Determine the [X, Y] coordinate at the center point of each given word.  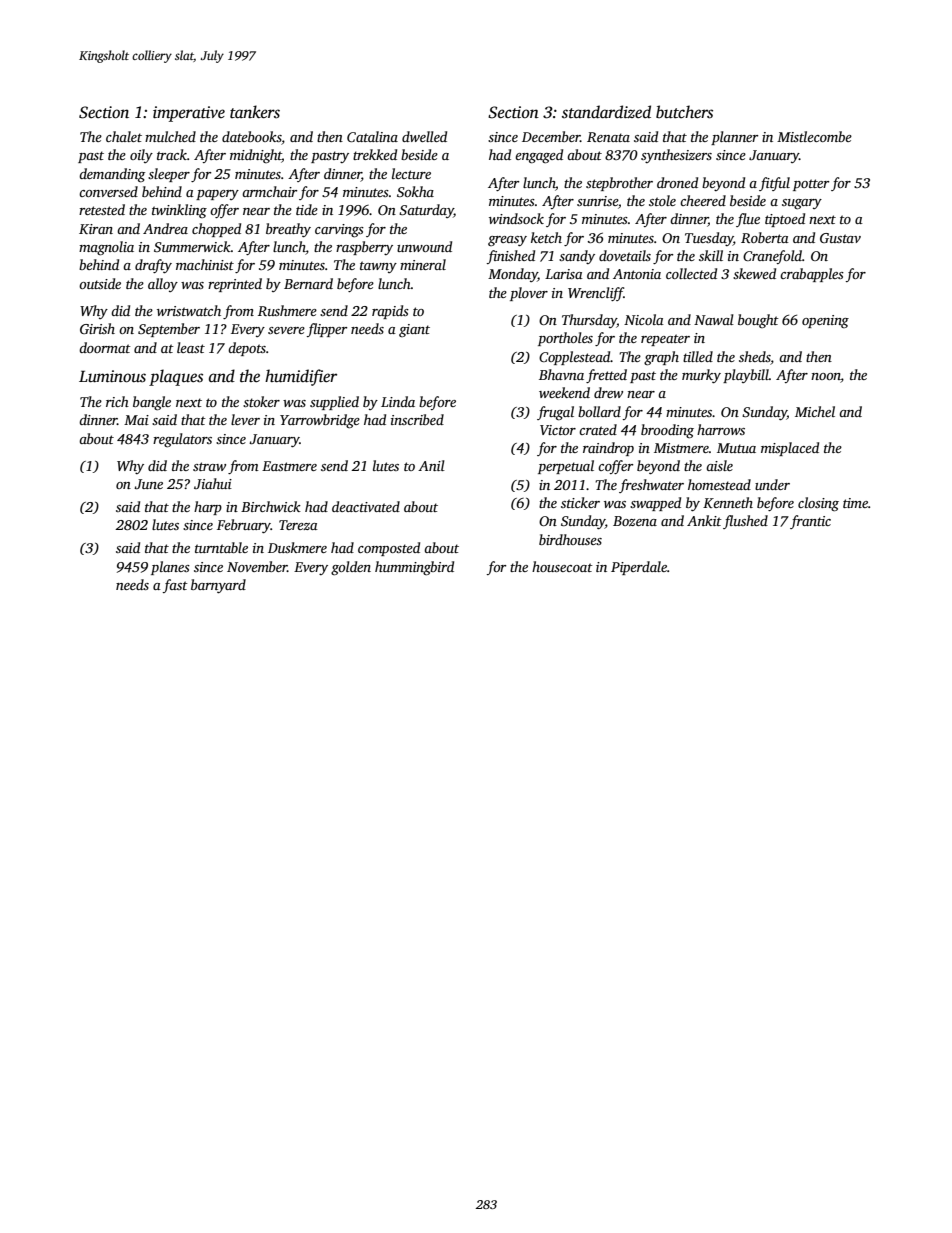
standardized [606, 112]
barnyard [218, 586]
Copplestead [575, 358]
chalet [124, 136]
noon [826, 378]
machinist [205, 264]
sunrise [597, 201]
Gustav [840, 238]
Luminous [112, 376]
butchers [684, 112]
